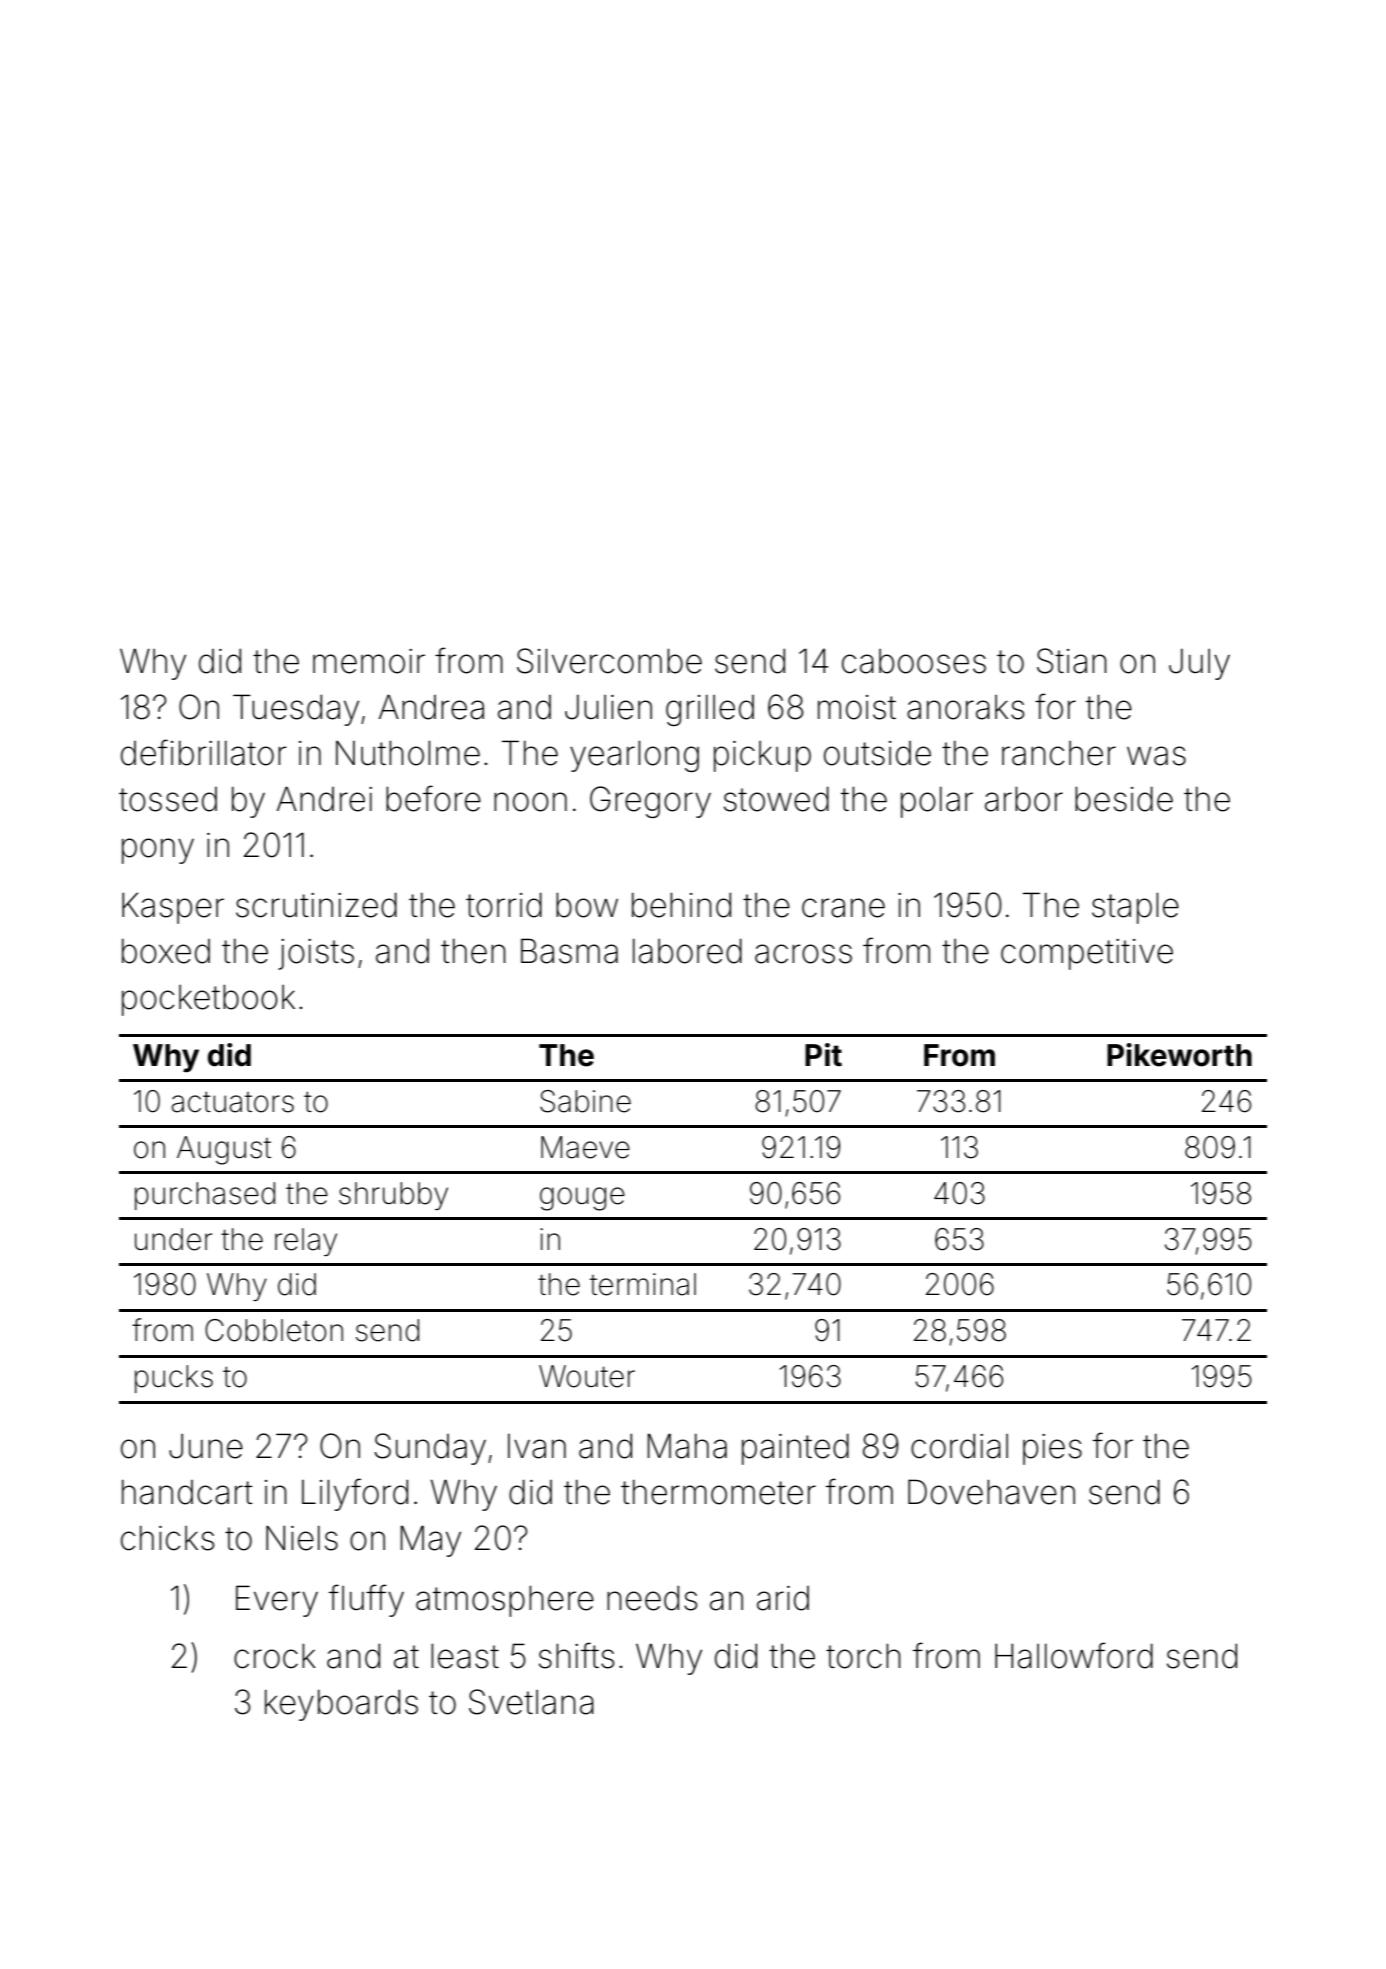  What do you see at coordinates (431, 707) in the page?
I see `Andrea` at bounding box center [431, 707].
